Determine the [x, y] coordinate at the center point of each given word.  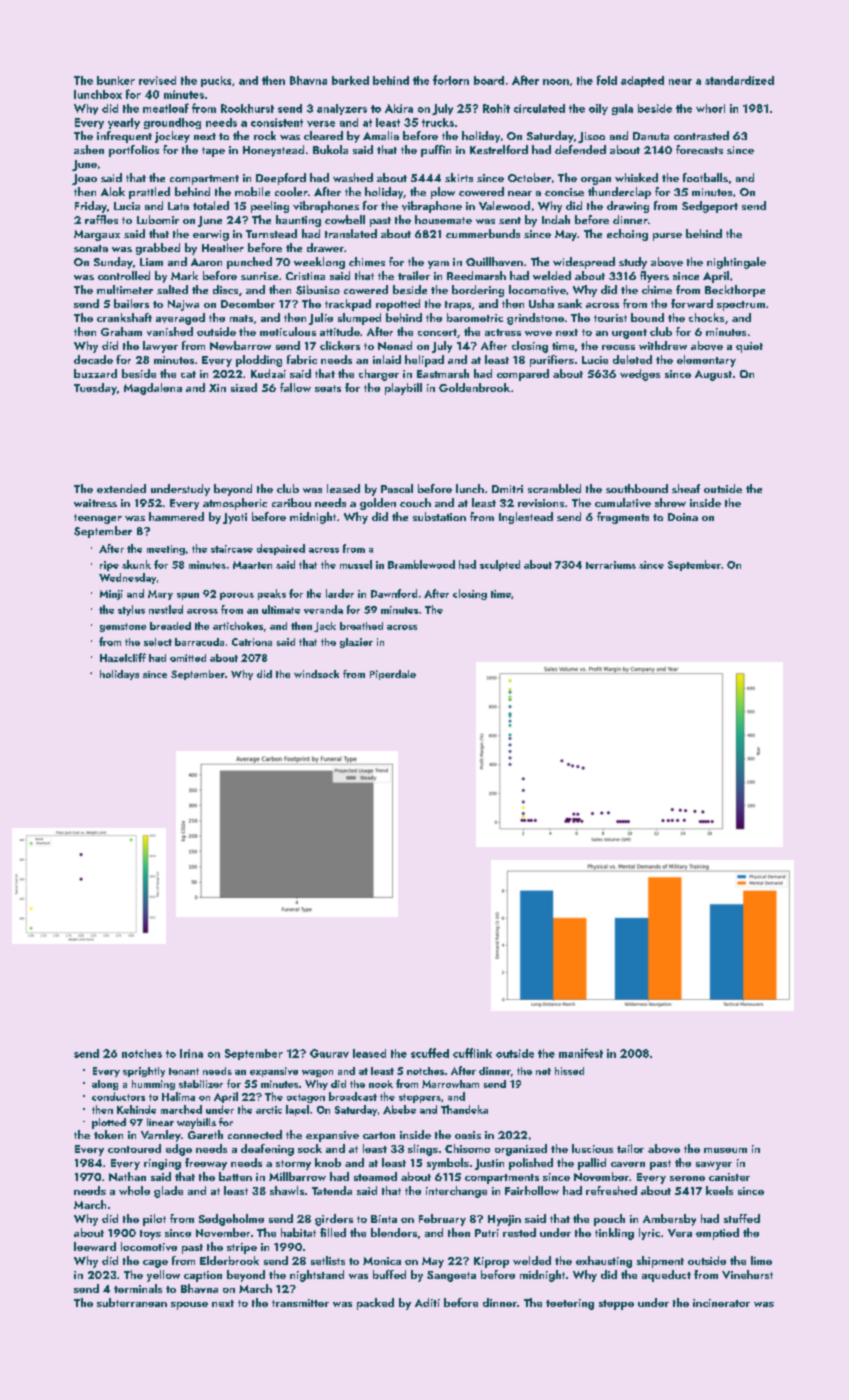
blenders [394, 1232]
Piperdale [393, 675]
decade [93, 359]
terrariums [611, 565]
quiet [749, 347]
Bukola [330, 149]
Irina [191, 1053]
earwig [211, 235]
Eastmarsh [443, 373]
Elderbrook [229, 1260]
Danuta [651, 136]
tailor [630, 1148]
